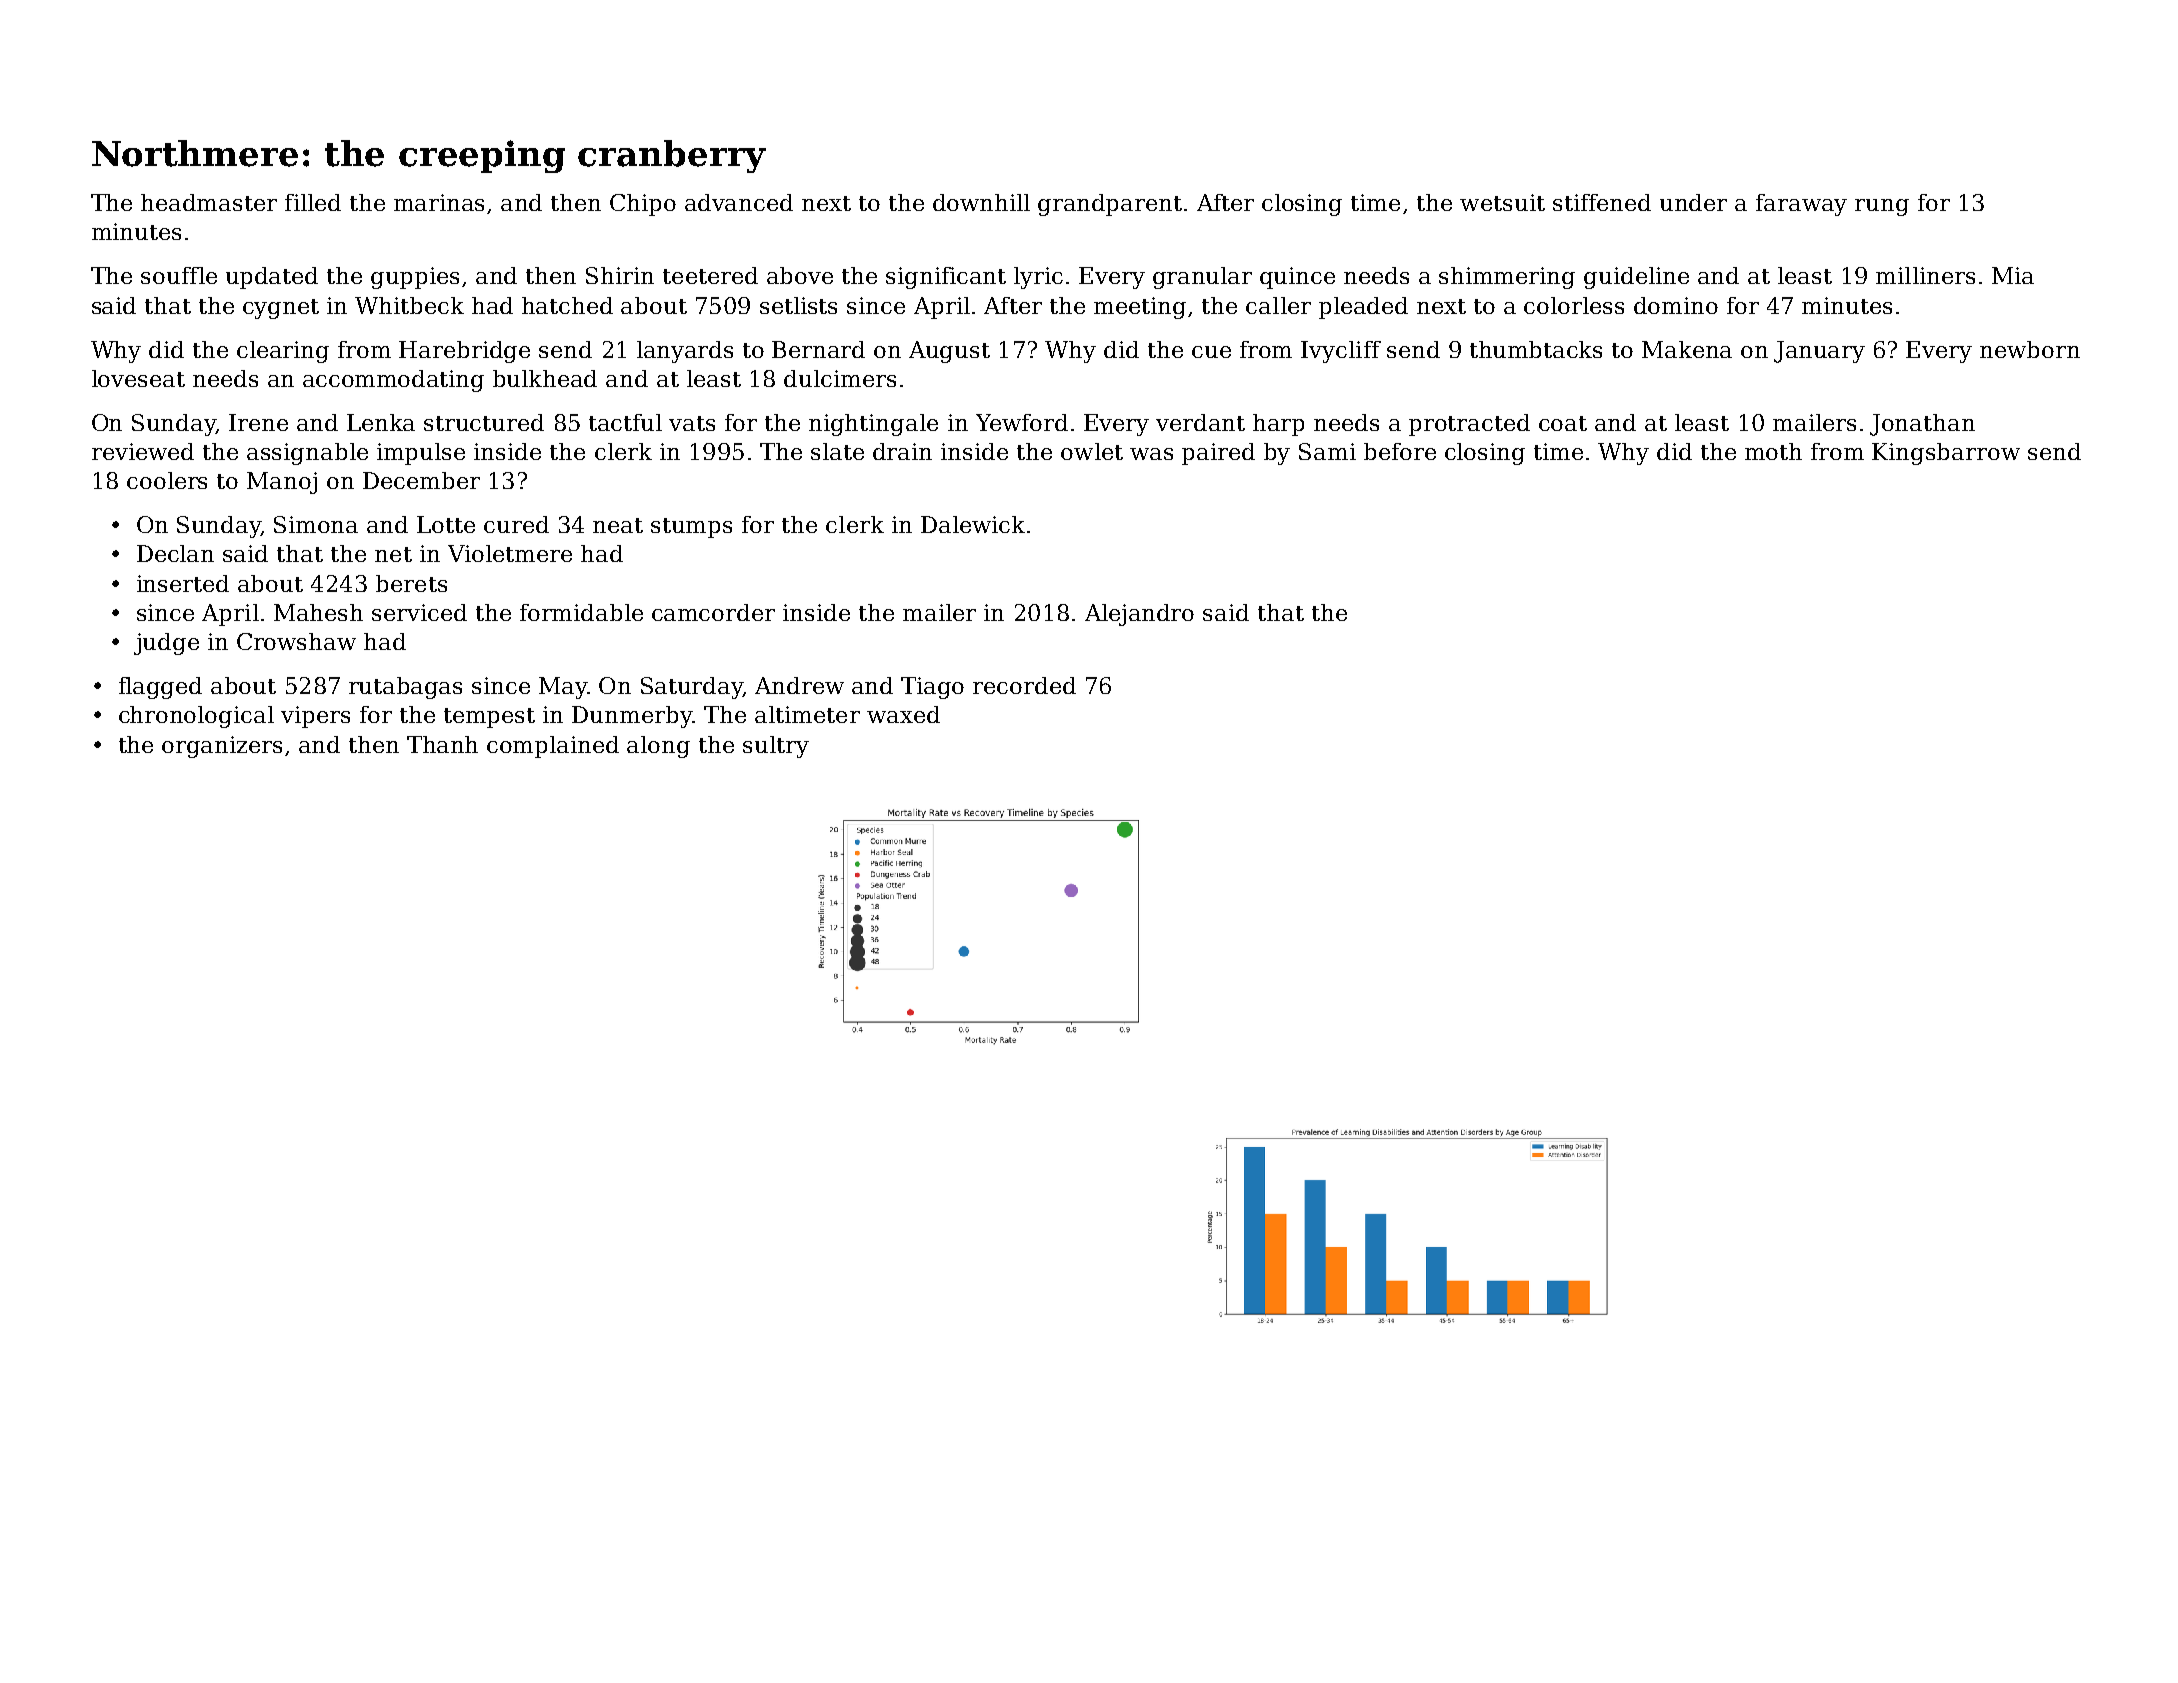 The height and width of the image is (1683, 2178). What do you see at coordinates (1110, 205) in the image?
I see `grandparent` at bounding box center [1110, 205].
